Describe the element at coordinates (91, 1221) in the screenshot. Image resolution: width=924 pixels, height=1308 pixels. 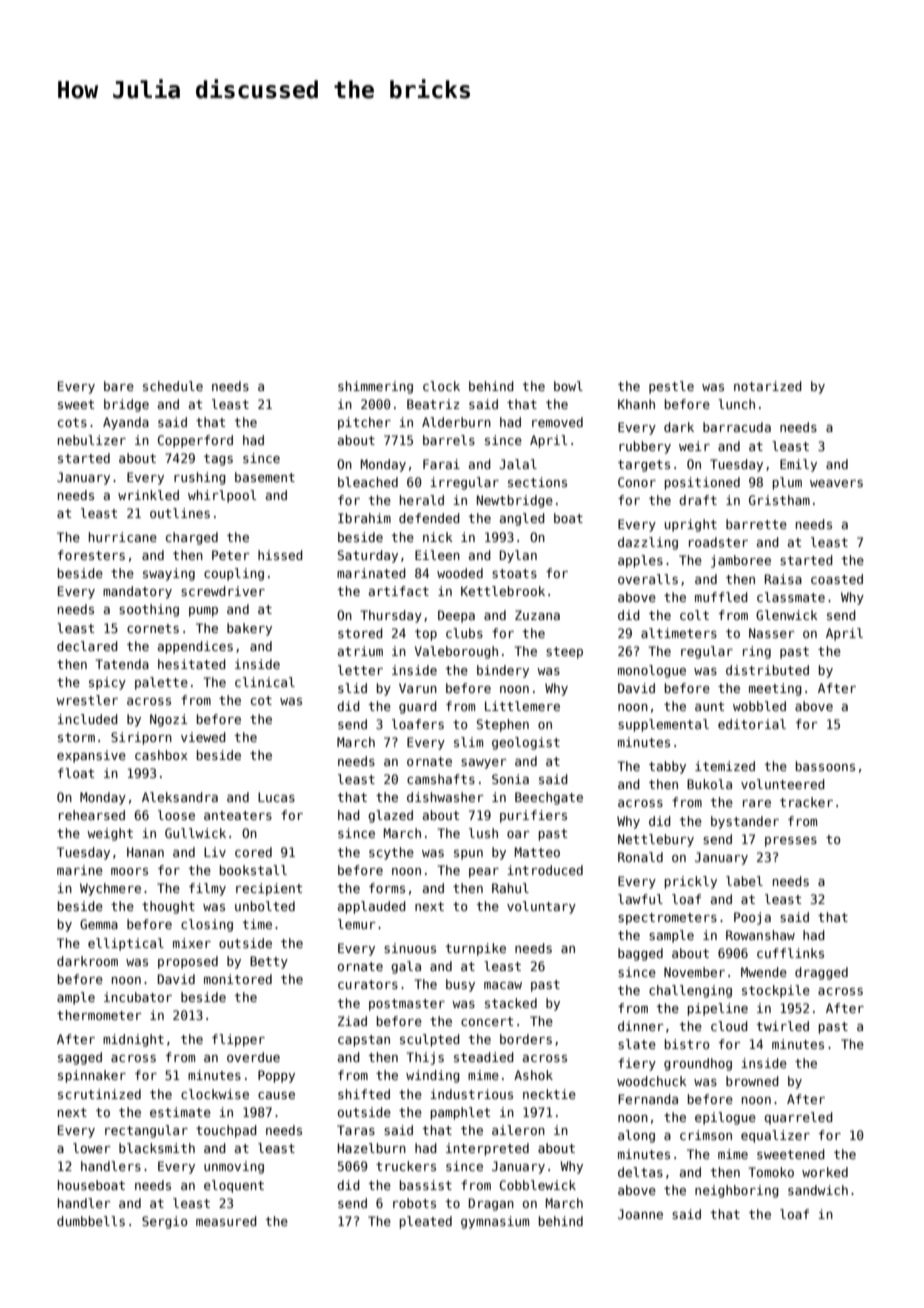
I see `dumbbells` at that location.
